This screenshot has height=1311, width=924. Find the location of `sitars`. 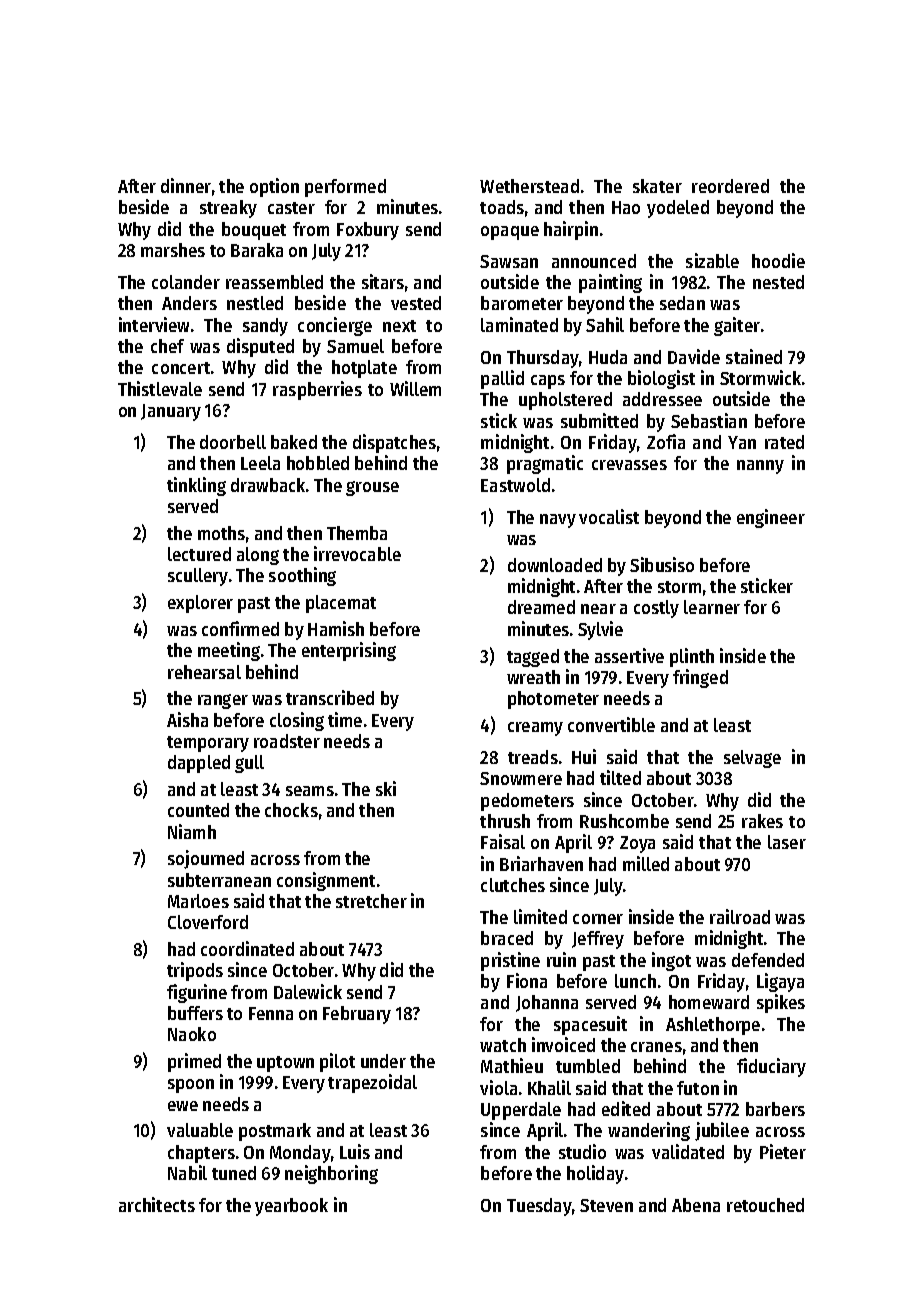

sitars is located at coordinates (383, 281).
